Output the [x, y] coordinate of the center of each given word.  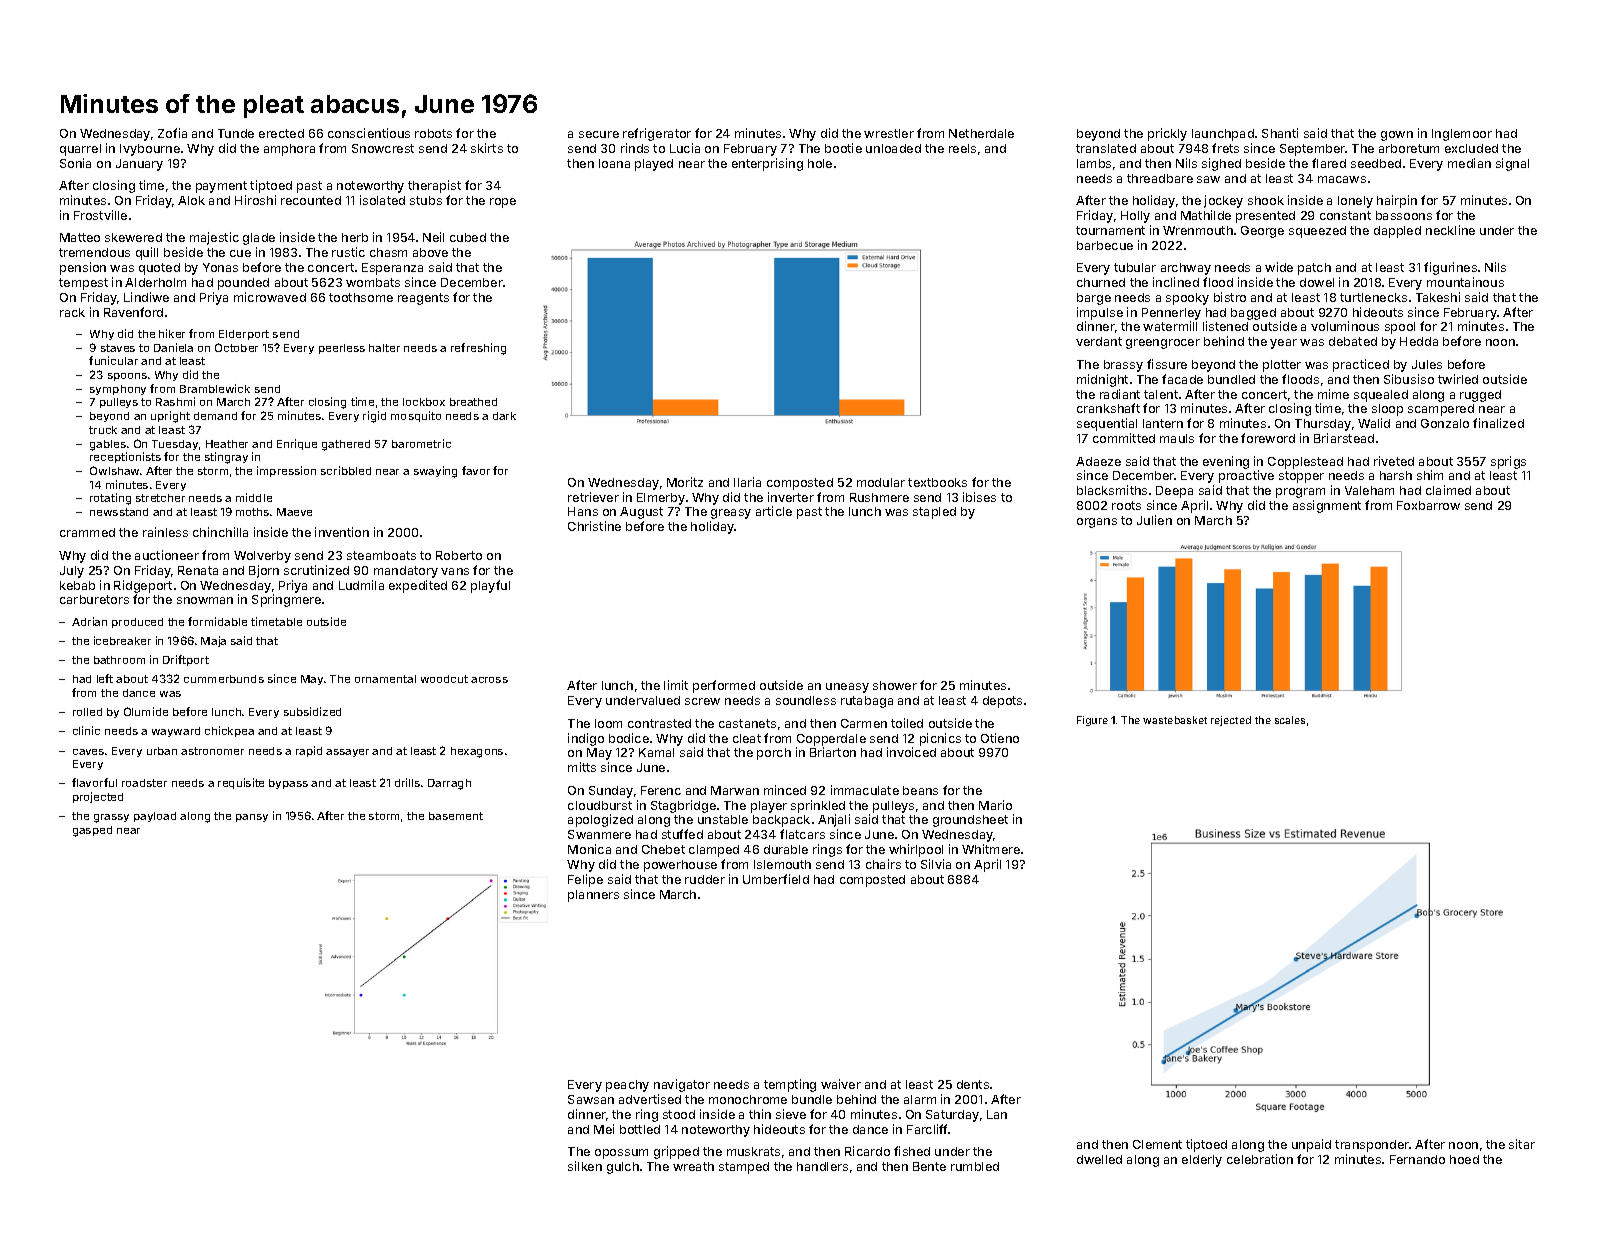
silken [585, 1166]
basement [456, 816]
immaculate [865, 790]
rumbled [975, 1166]
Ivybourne [150, 150]
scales [1290, 720]
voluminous [1345, 326]
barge [1094, 299]
